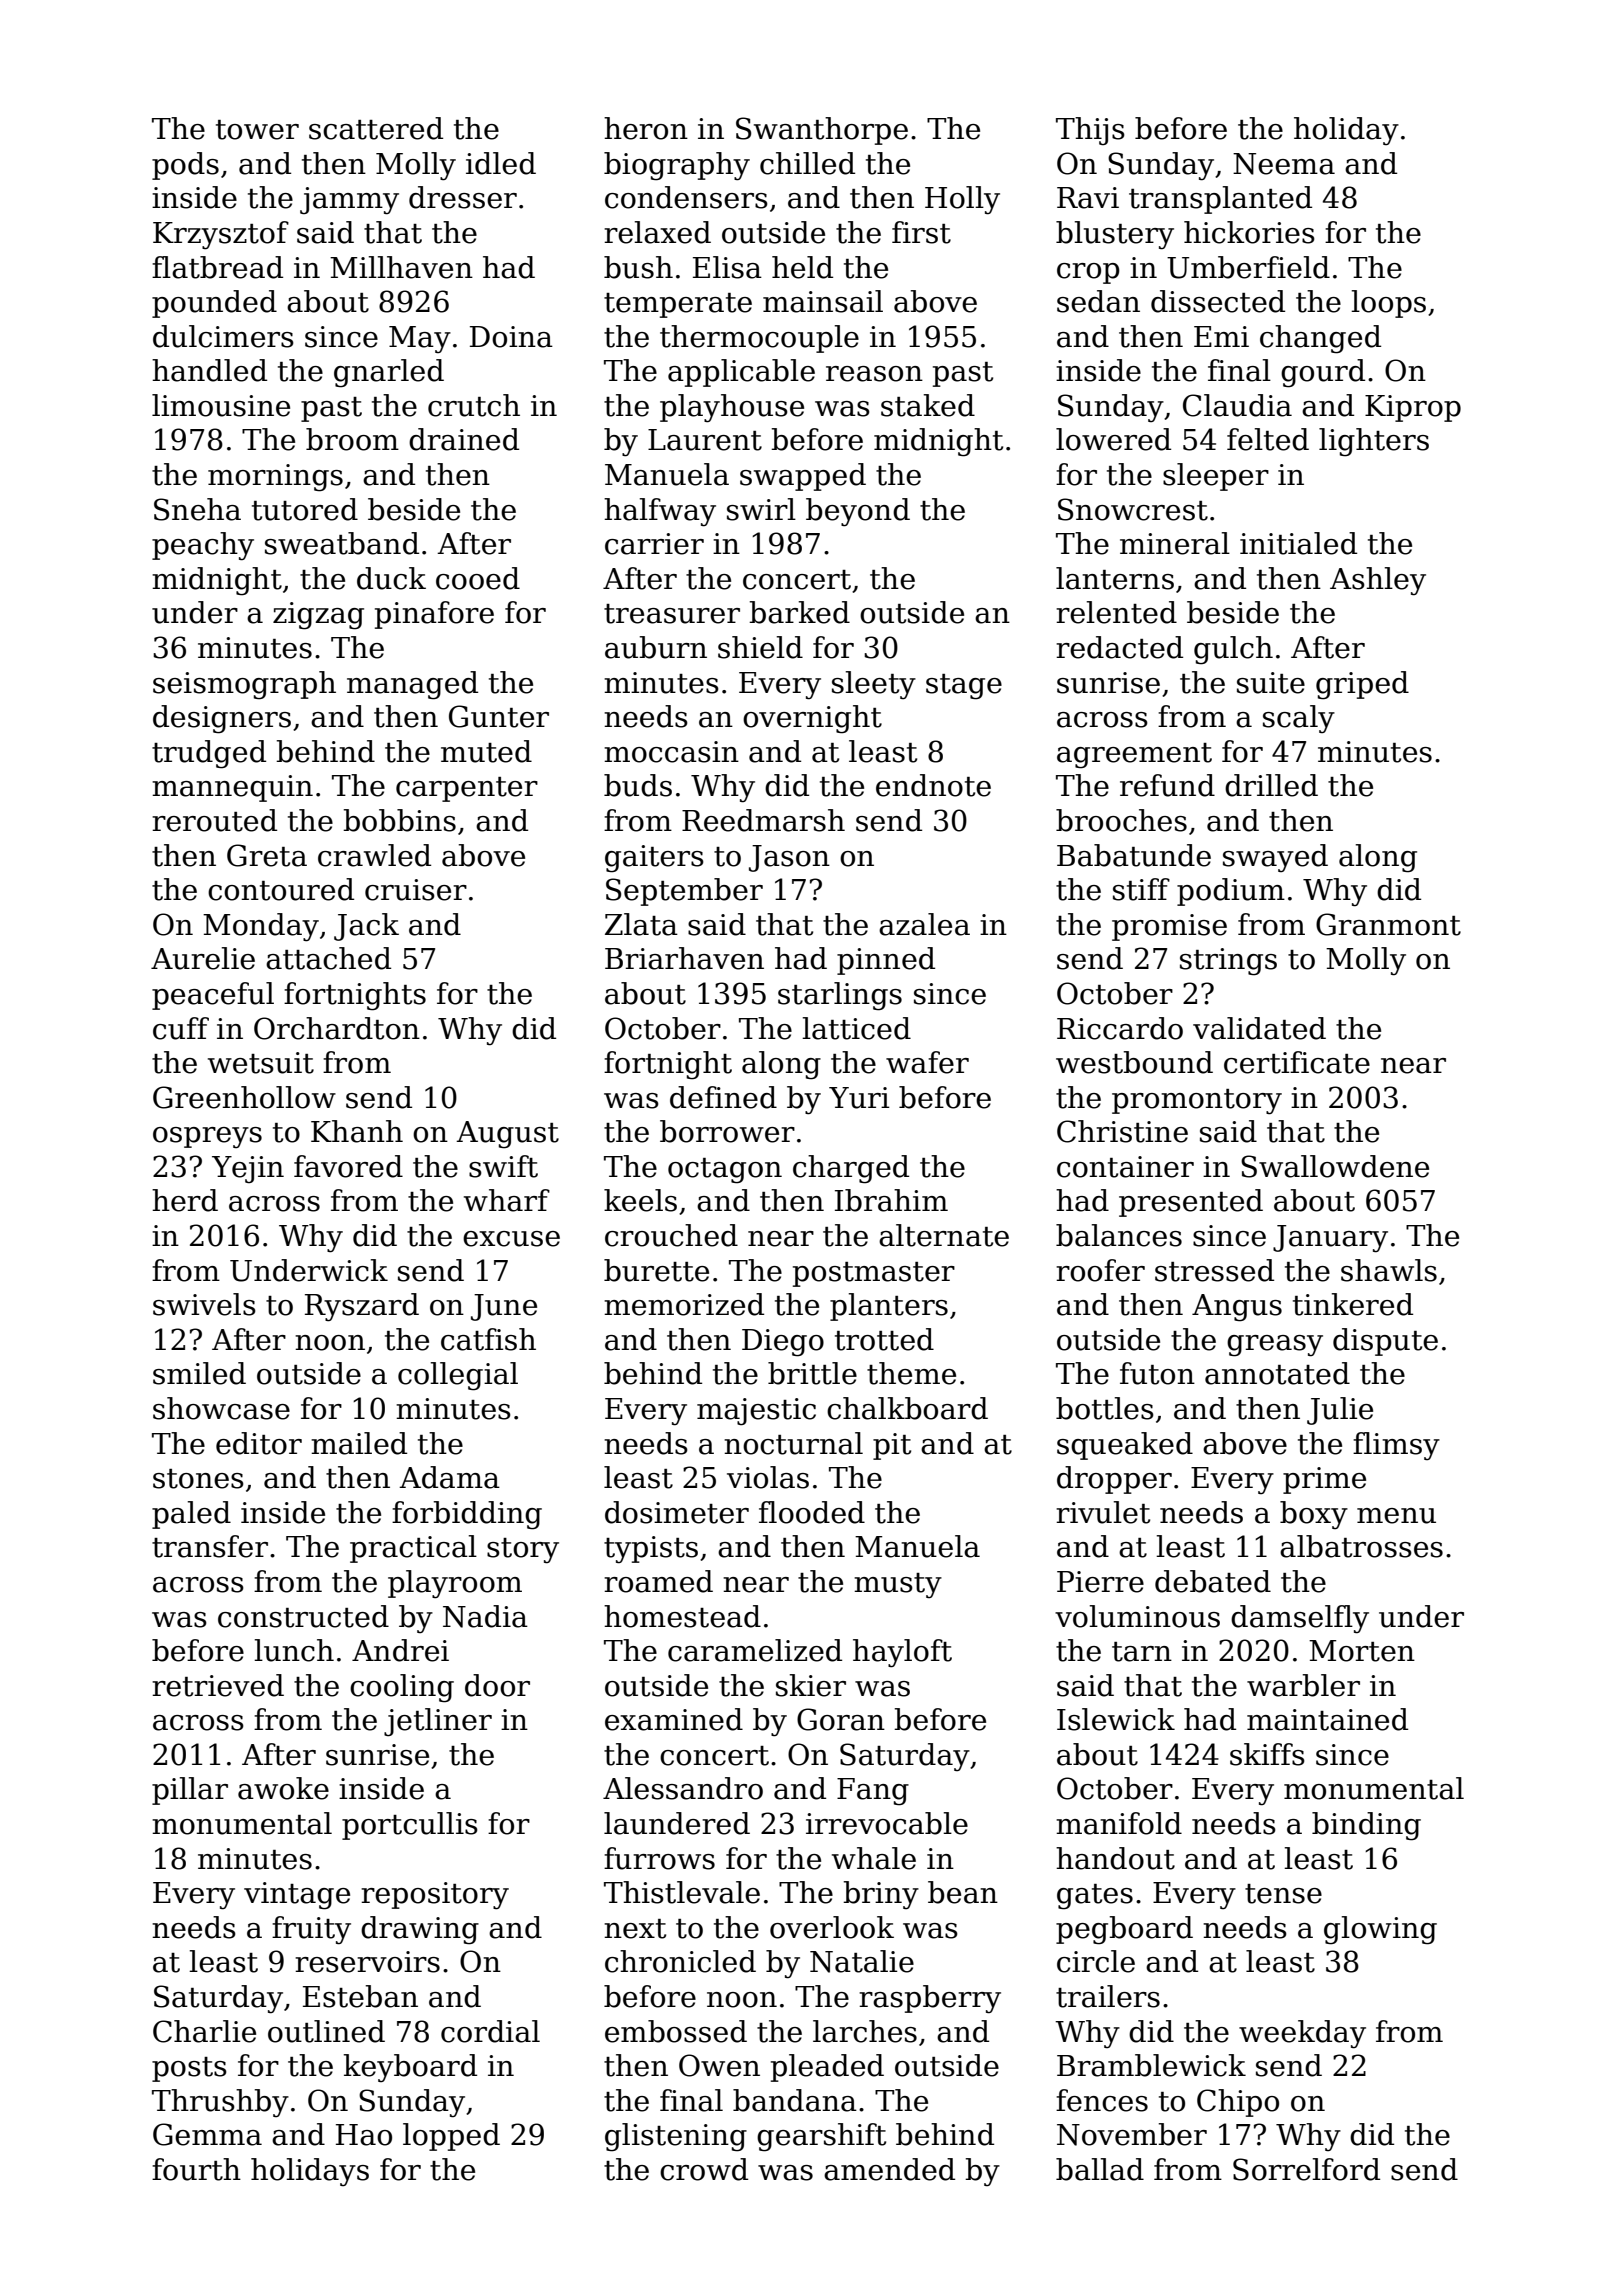  I want to click on binding, so click(1366, 1826).
